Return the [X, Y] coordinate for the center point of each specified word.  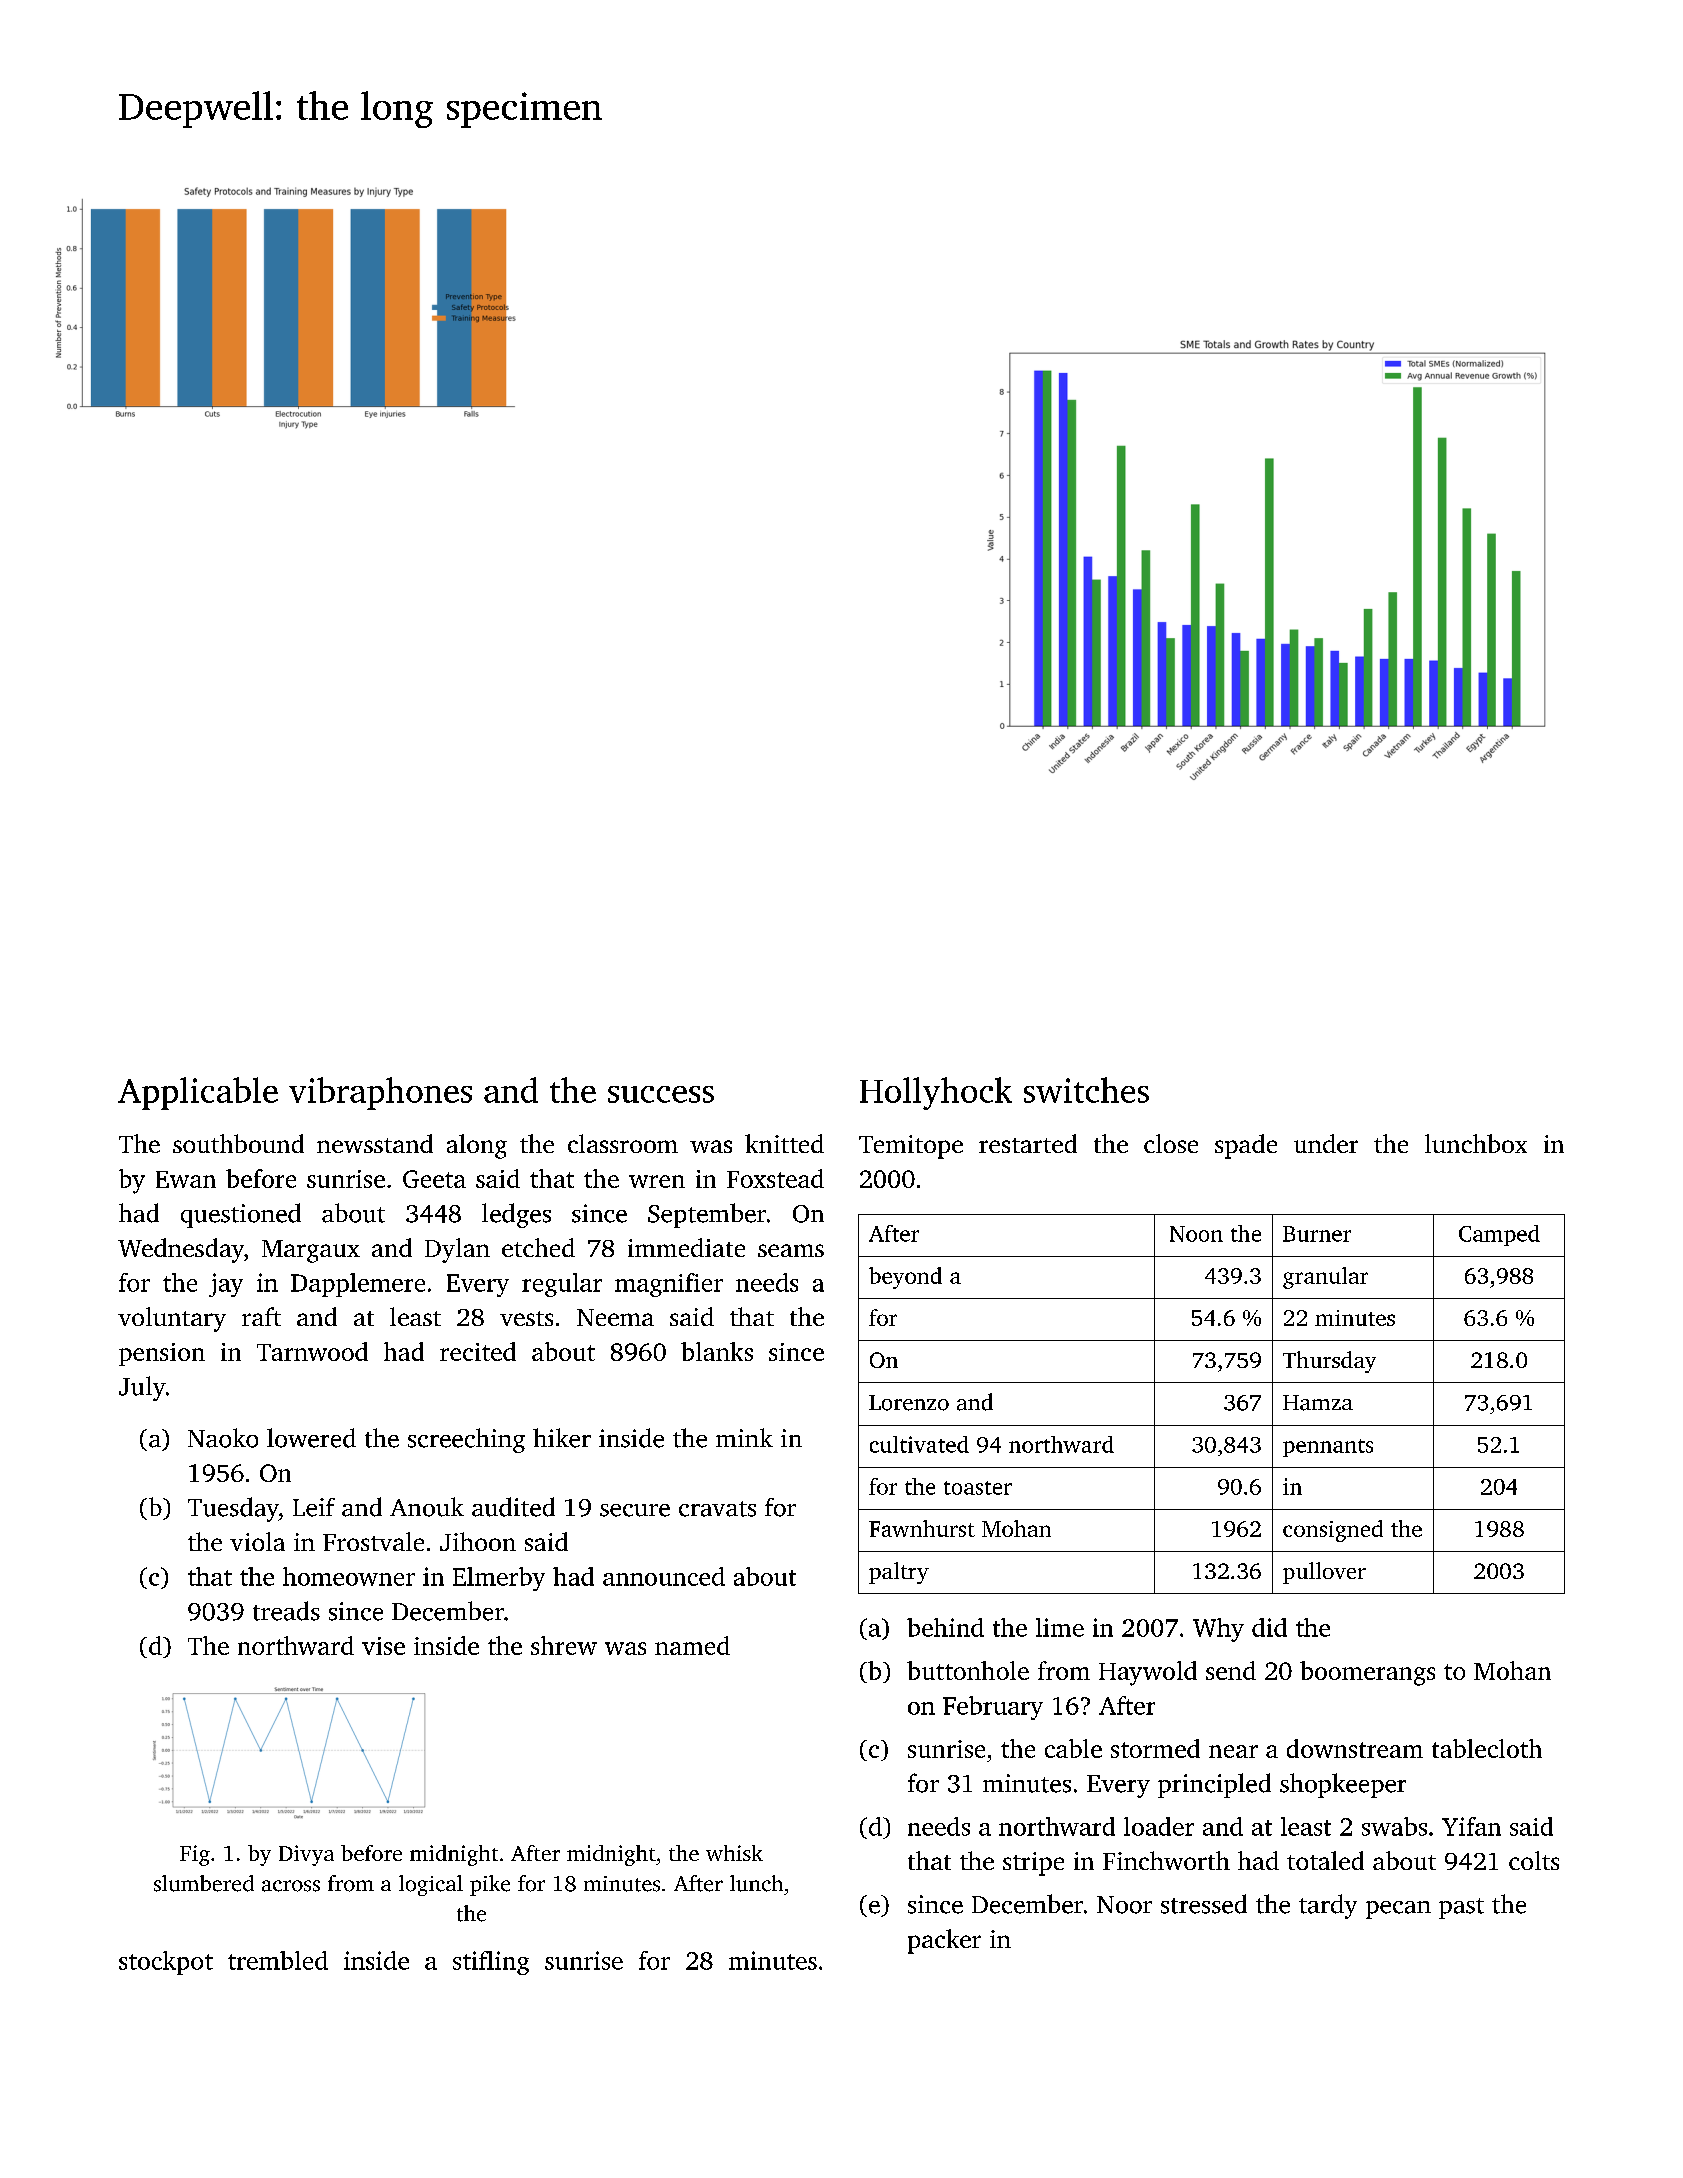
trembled [278, 1960]
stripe [1033, 1864]
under [1326, 1143]
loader [1159, 1826]
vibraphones [380, 1093]
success [661, 1094]
